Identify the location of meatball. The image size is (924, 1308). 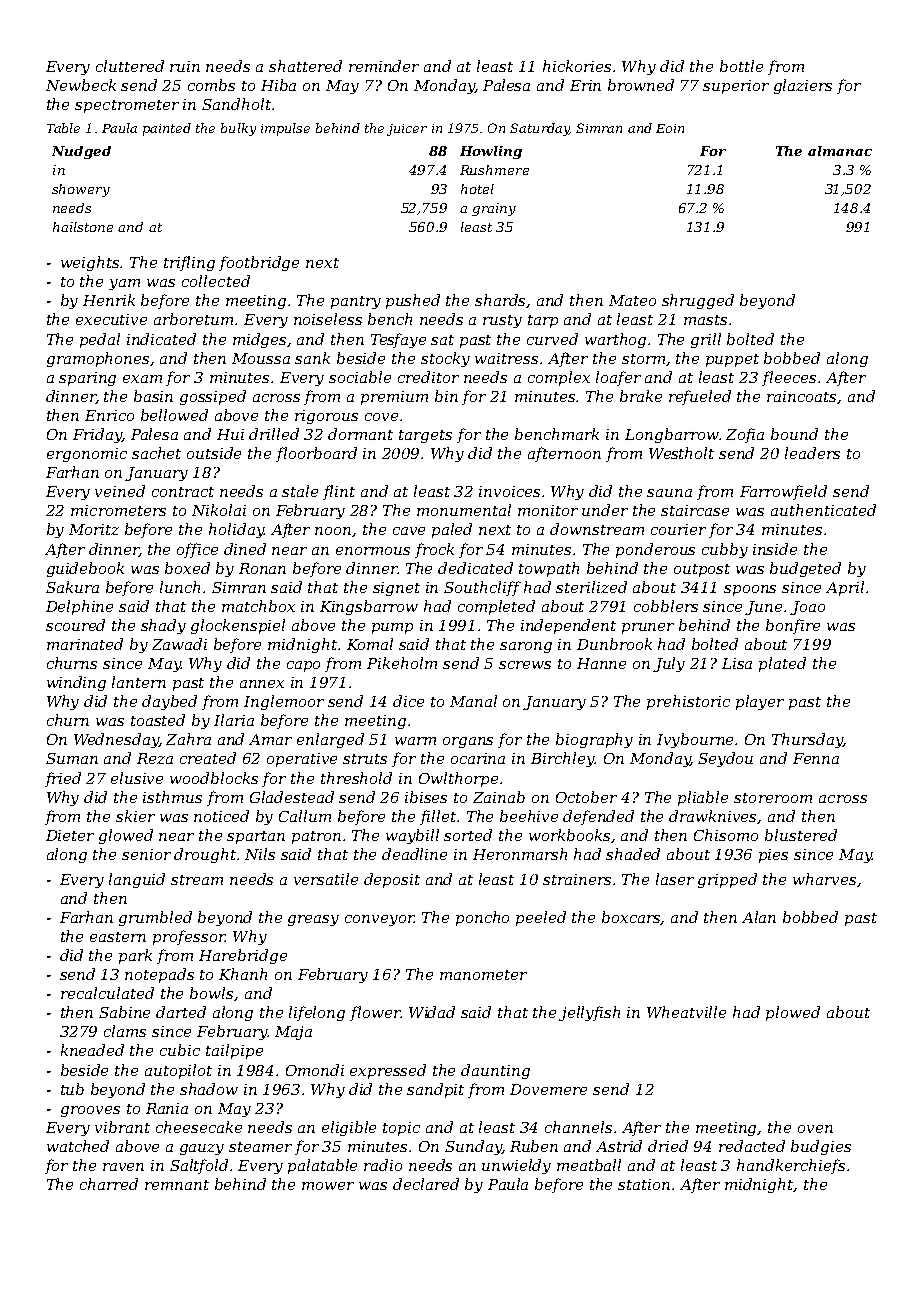
(589, 1165).
